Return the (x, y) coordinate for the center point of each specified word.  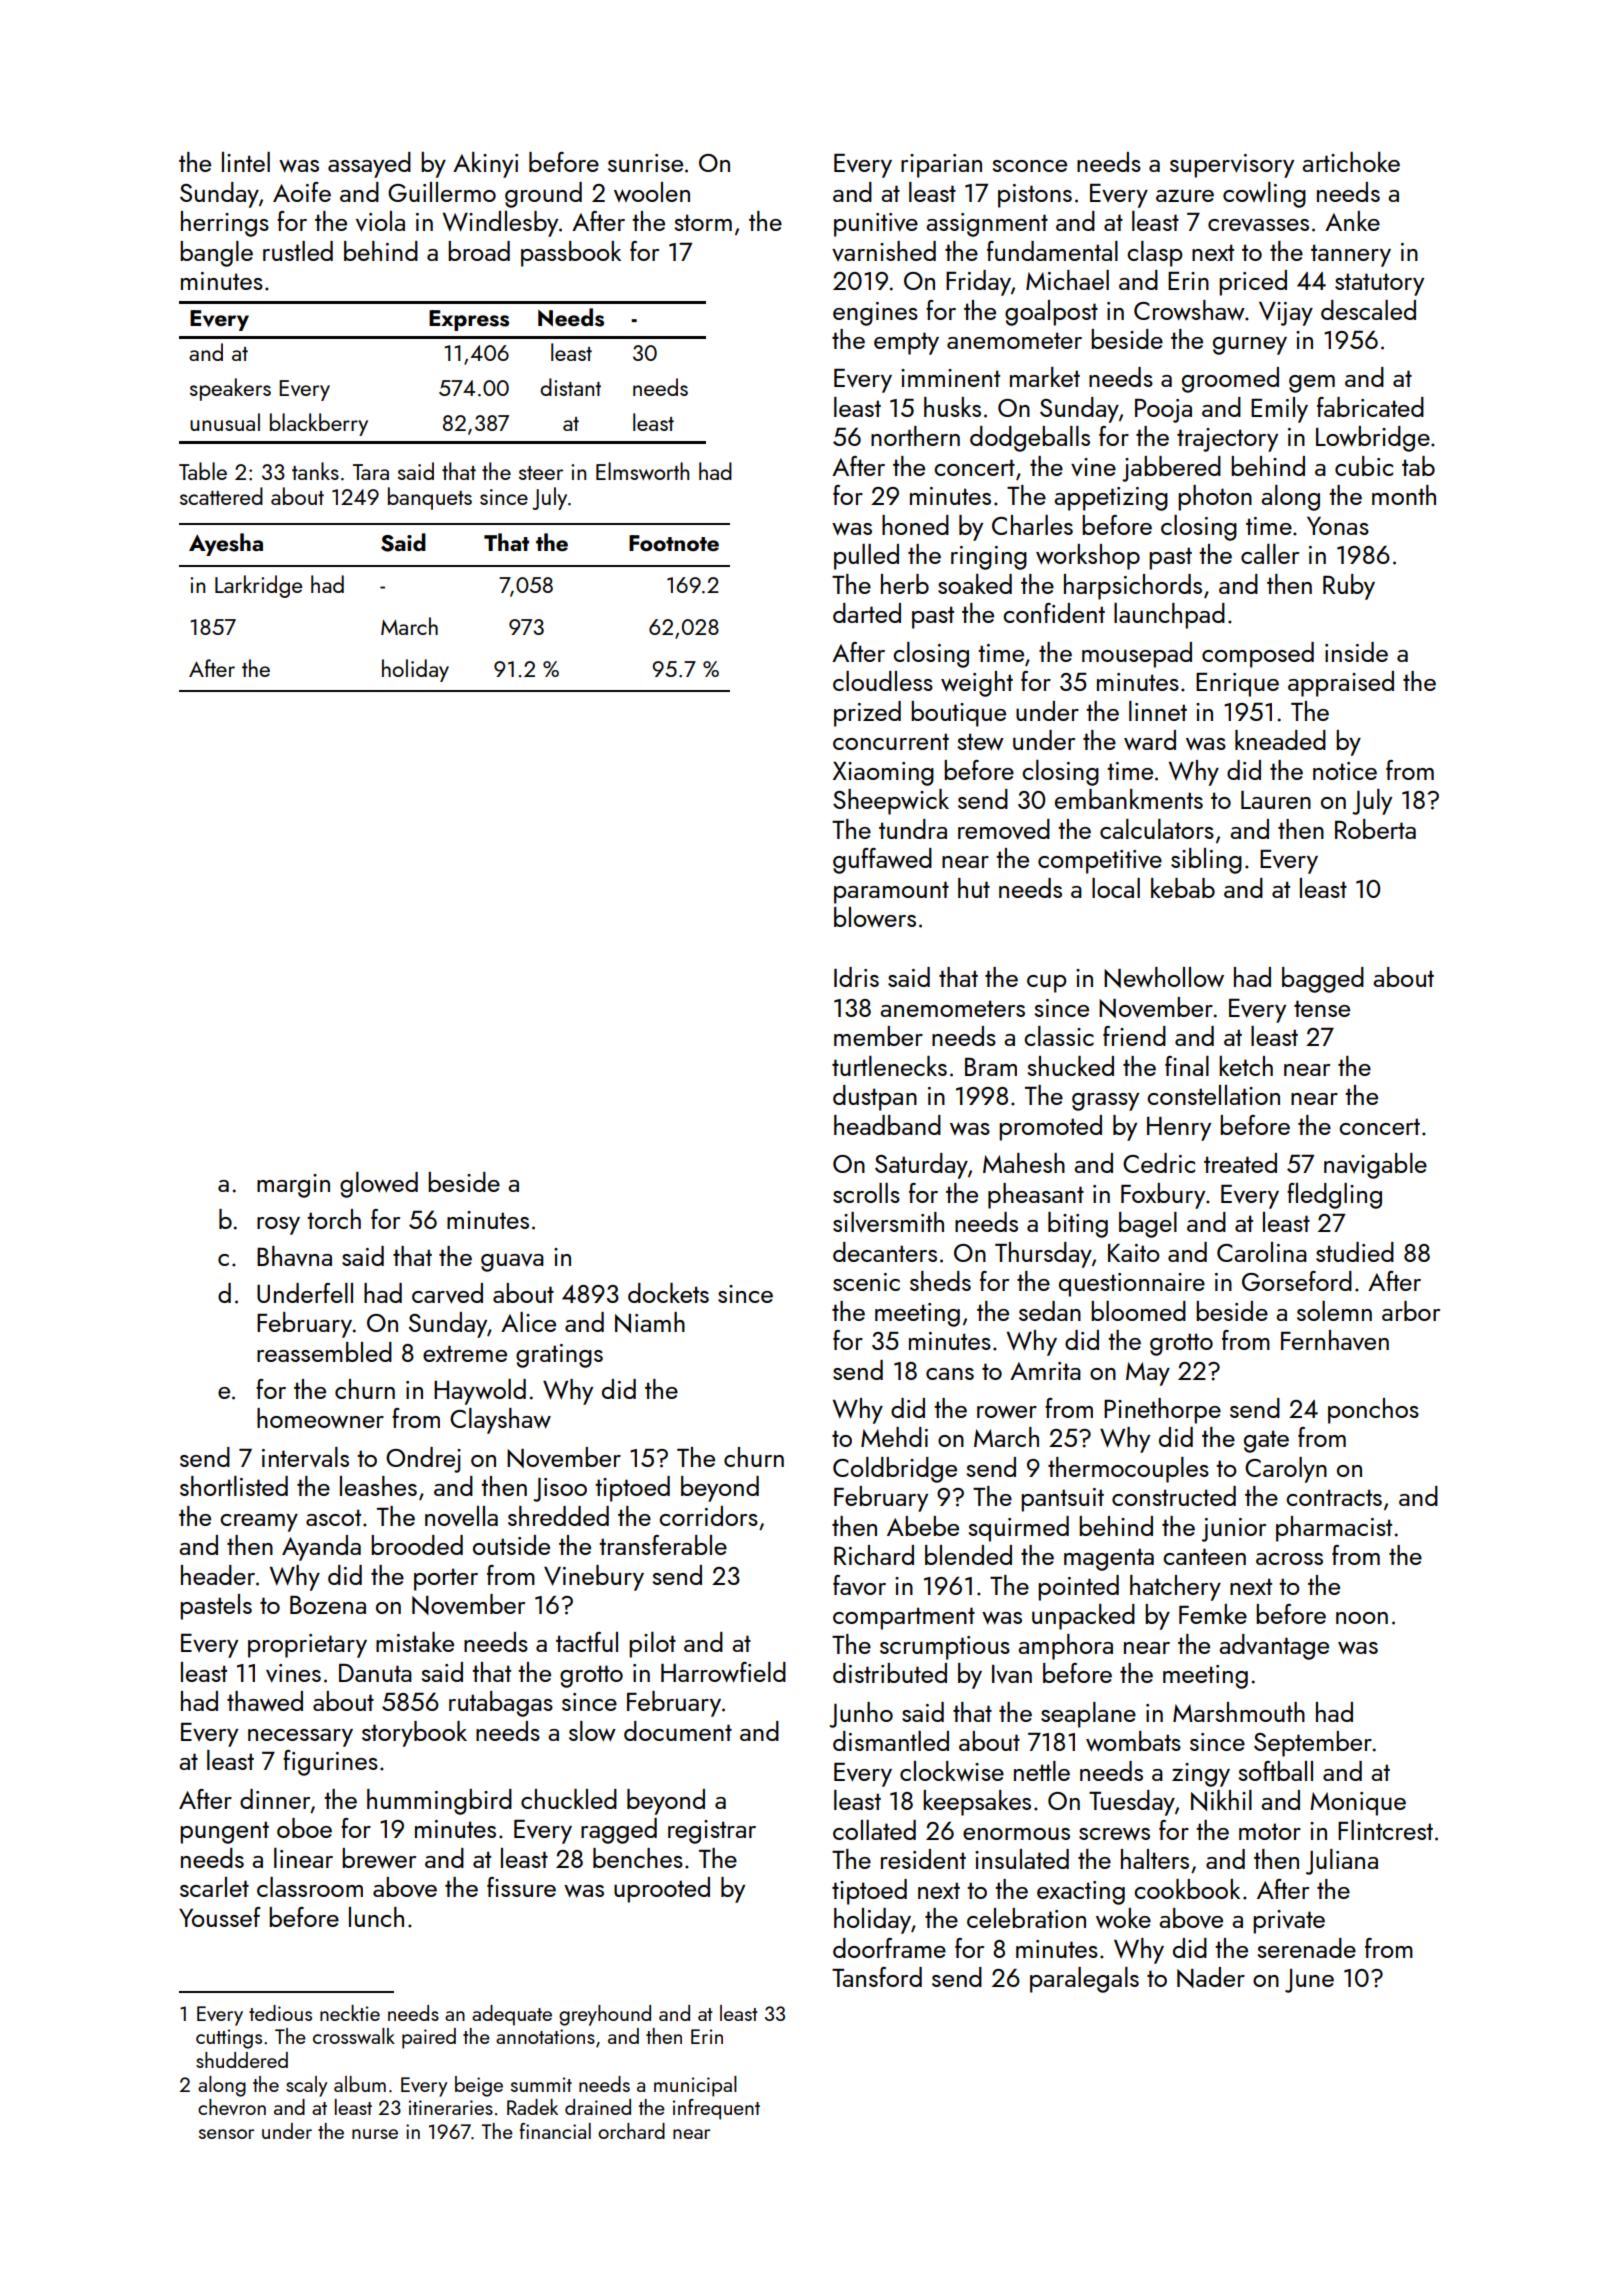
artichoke (1351, 162)
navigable (1375, 1166)
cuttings (229, 2039)
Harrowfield (723, 1672)
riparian (941, 166)
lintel (246, 162)
